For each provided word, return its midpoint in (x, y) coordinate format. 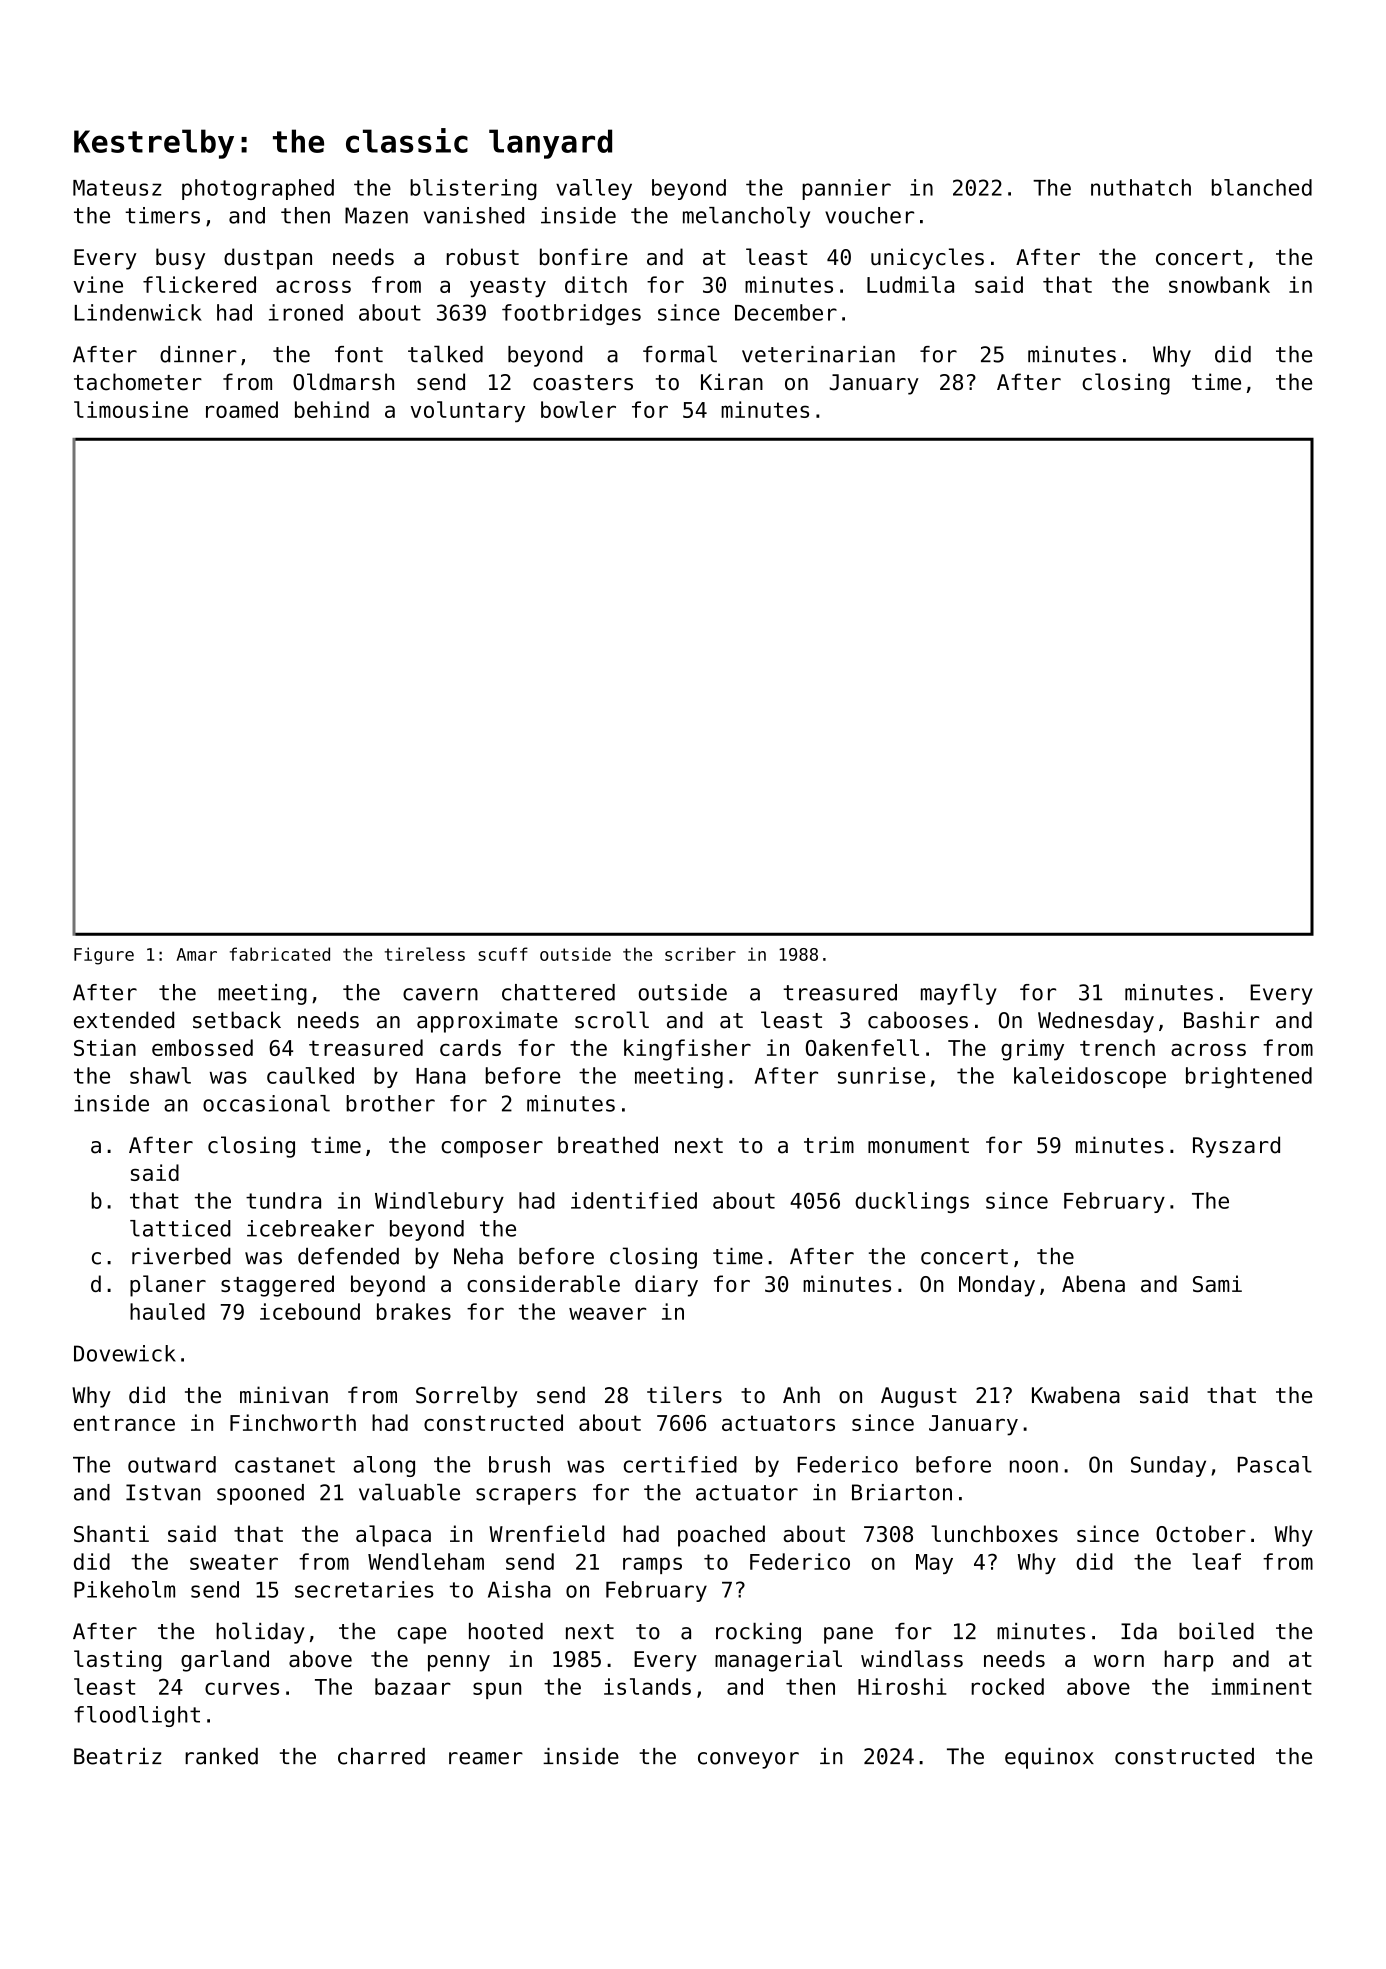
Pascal (1275, 1464)
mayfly (959, 994)
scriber (700, 954)
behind (332, 409)
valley (594, 189)
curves (242, 1688)
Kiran (732, 382)
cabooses (918, 1020)
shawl (160, 1075)
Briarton (902, 1492)
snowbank (1219, 284)
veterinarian (818, 354)
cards (470, 1047)
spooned (260, 1494)
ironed (306, 312)
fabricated (280, 954)
